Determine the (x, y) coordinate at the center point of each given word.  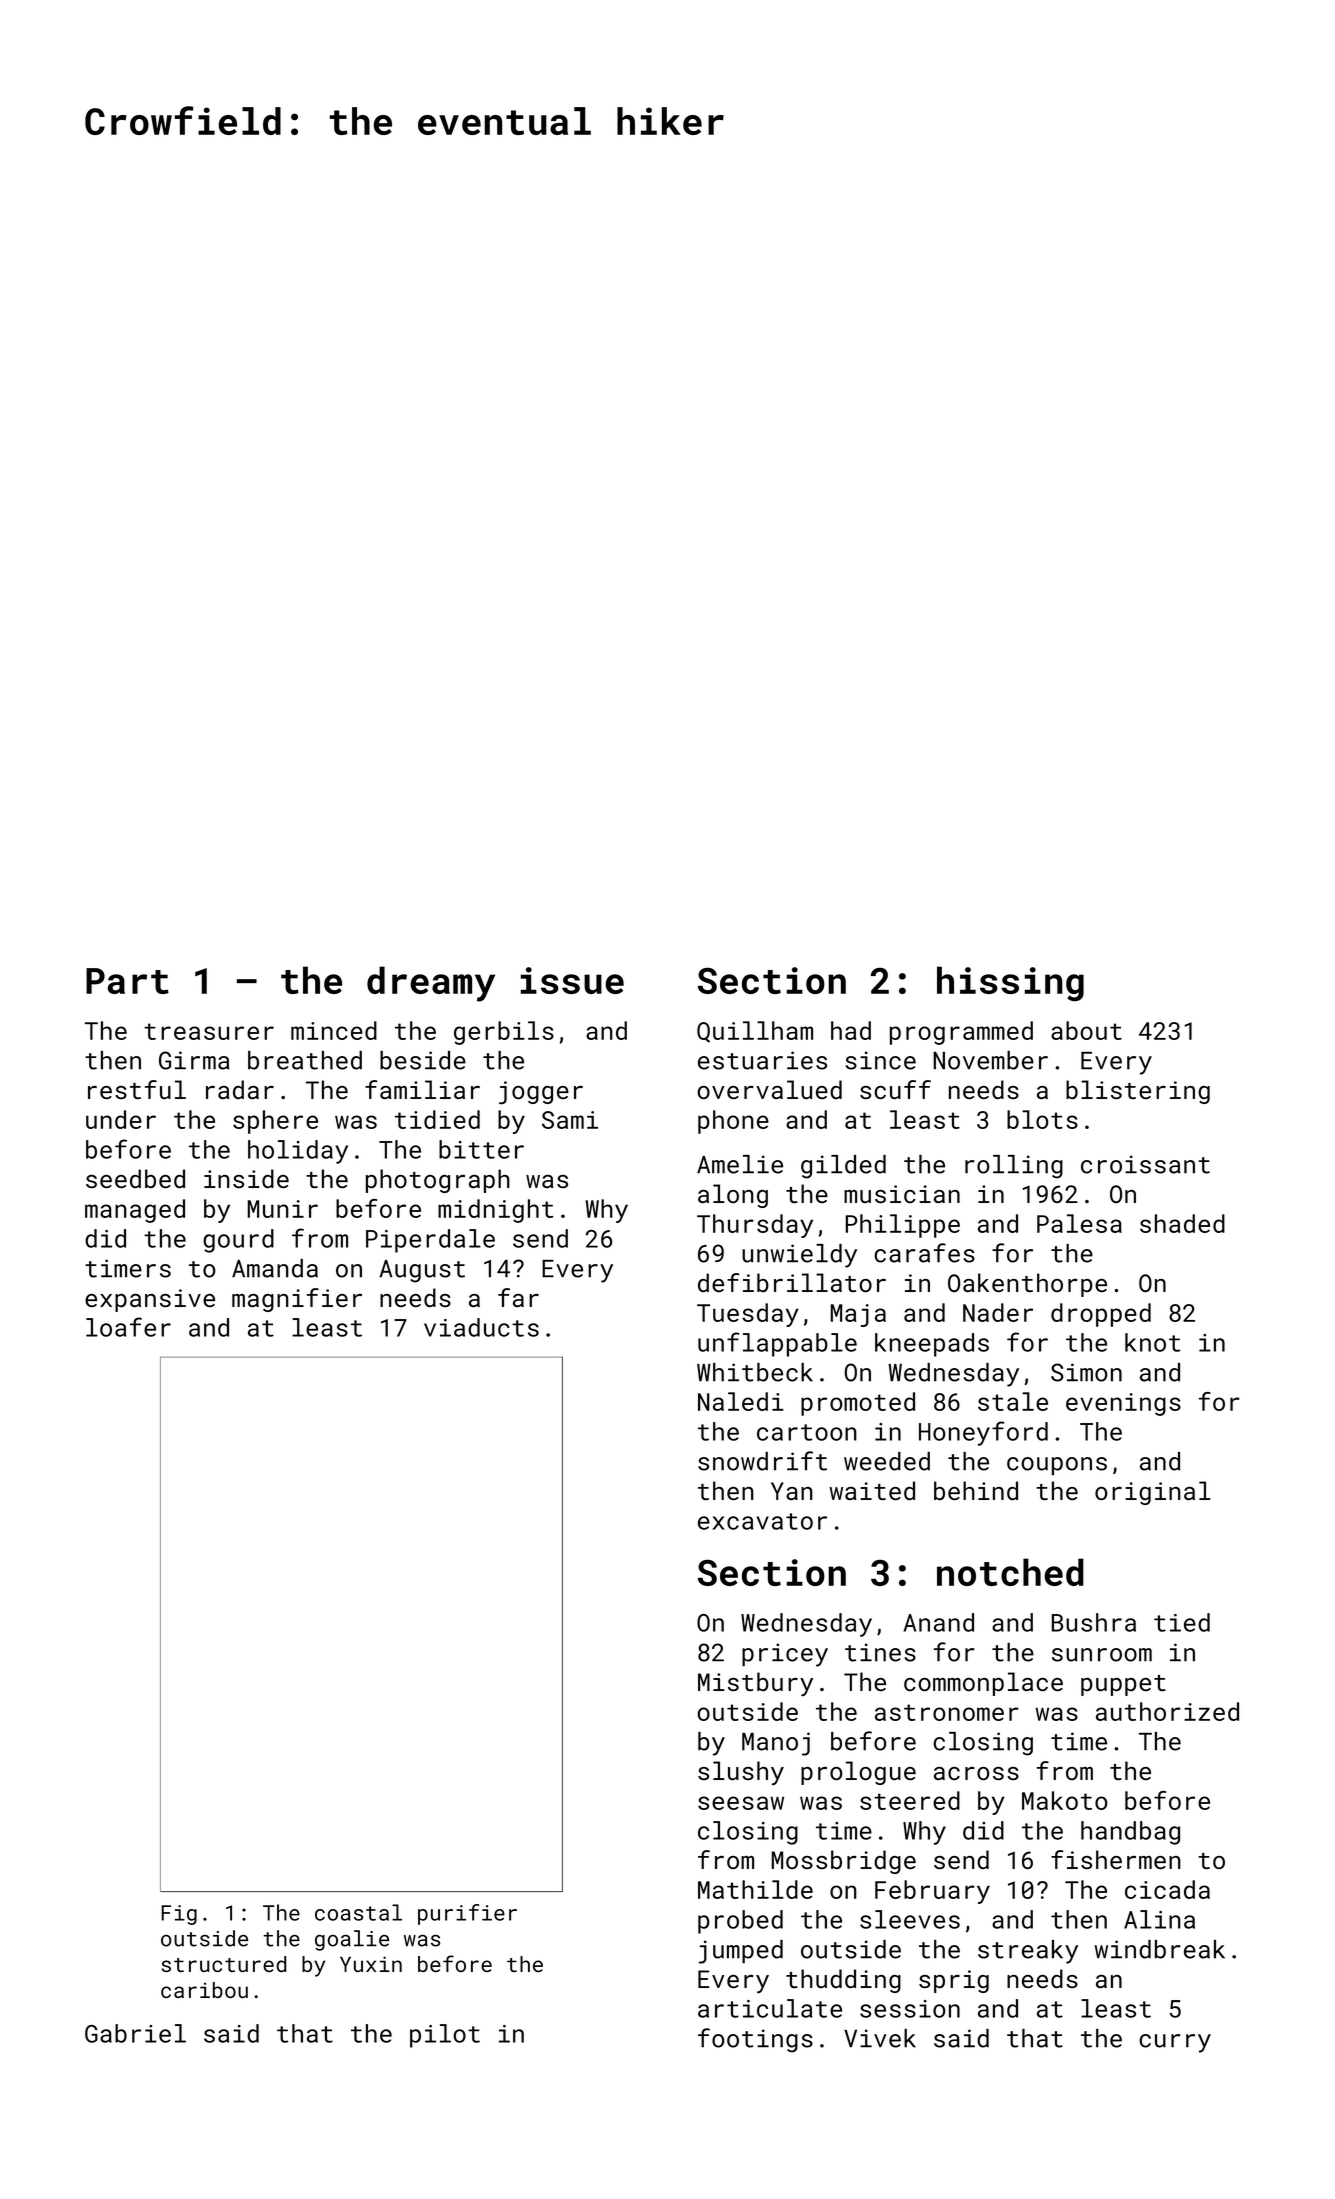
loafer (128, 1327)
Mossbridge (843, 1862)
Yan (792, 1491)
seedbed (135, 1178)
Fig (179, 1915)
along (733, 1196)
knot (1152, 1342)
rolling (1014, 1167)
